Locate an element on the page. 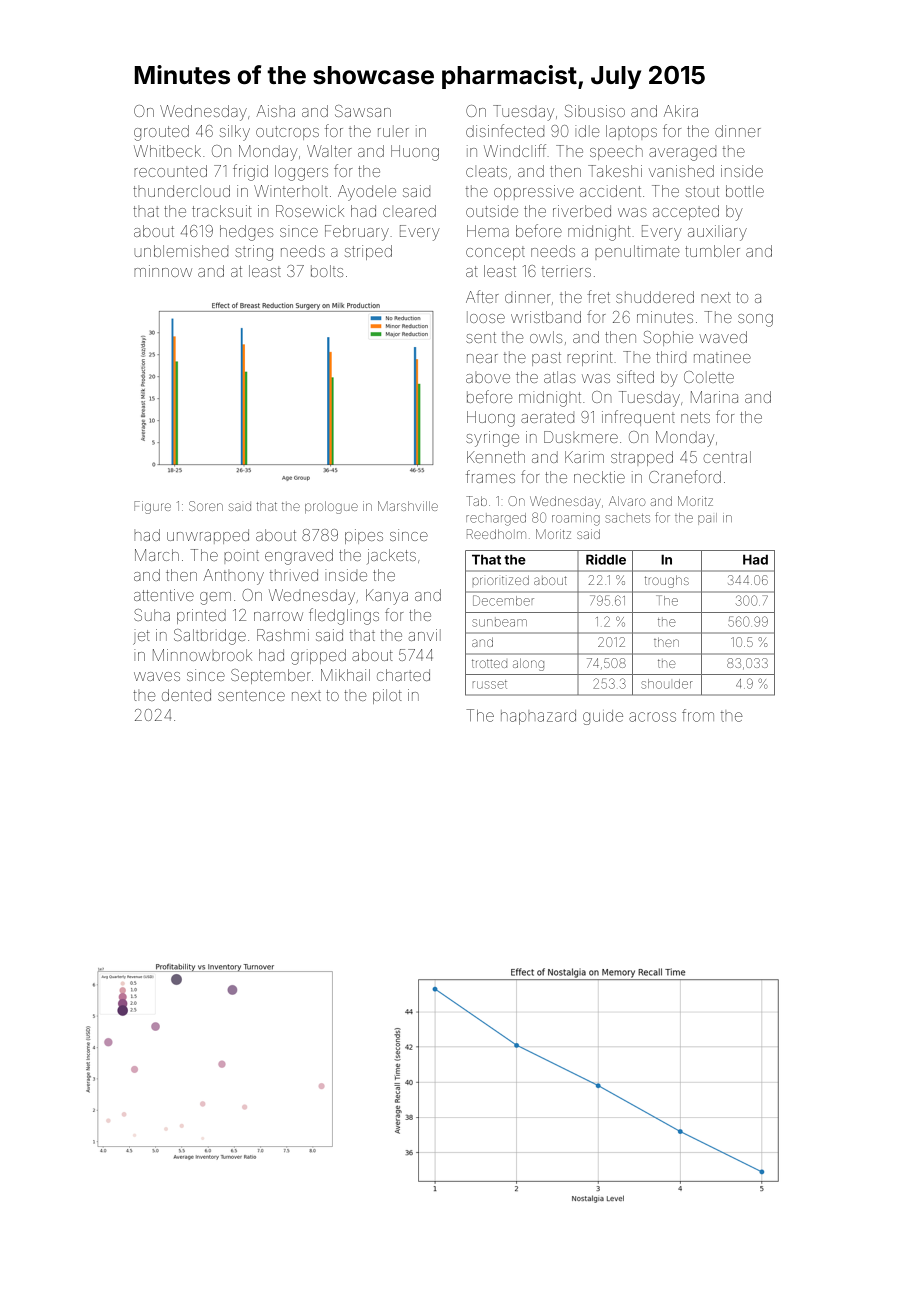 The width and height of the image is (908, 1316). syringe is located at coordinates (492, 439).
